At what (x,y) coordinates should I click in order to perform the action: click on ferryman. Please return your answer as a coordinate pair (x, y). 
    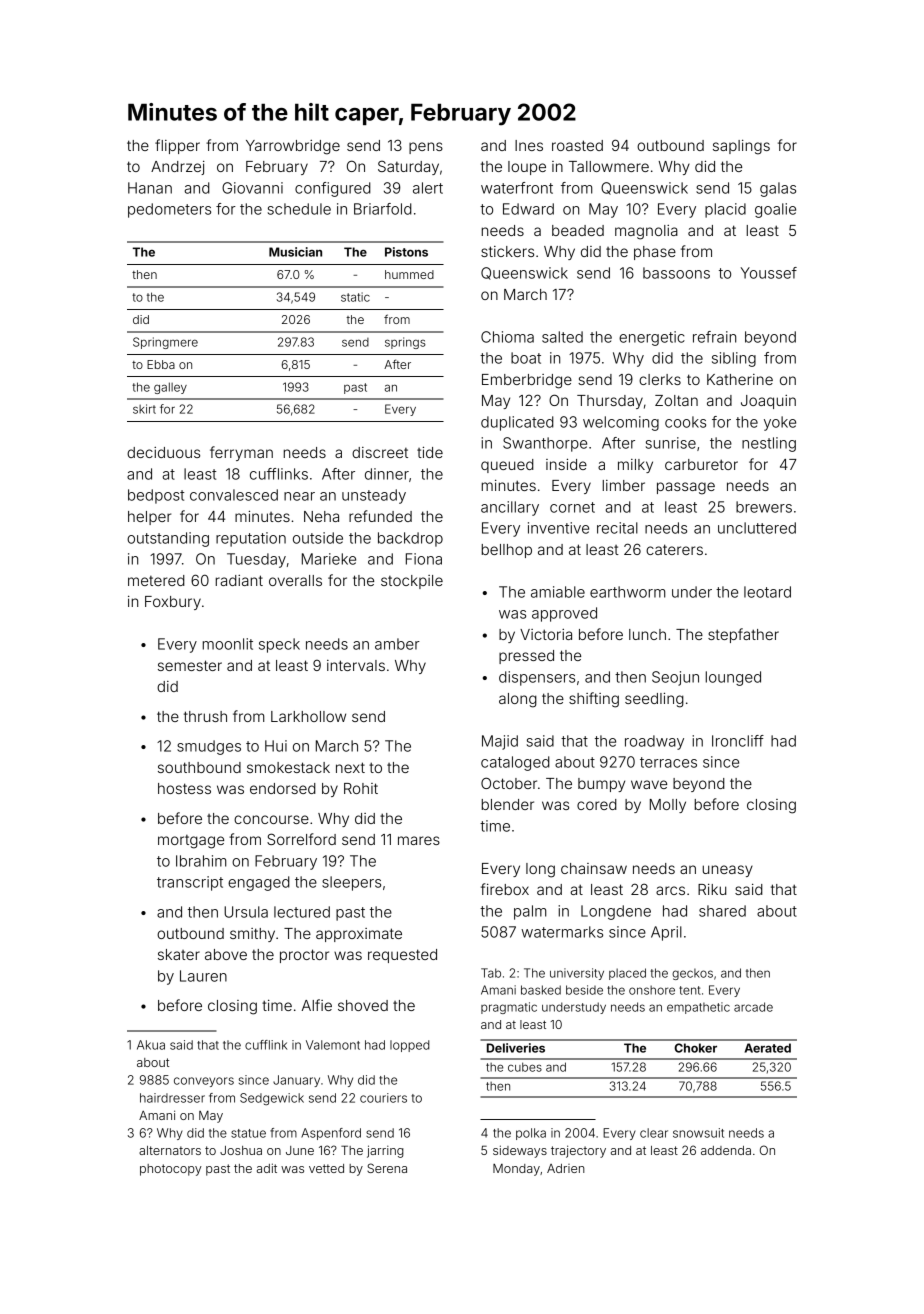
    Looking at the image, I should click on (241, 453).
